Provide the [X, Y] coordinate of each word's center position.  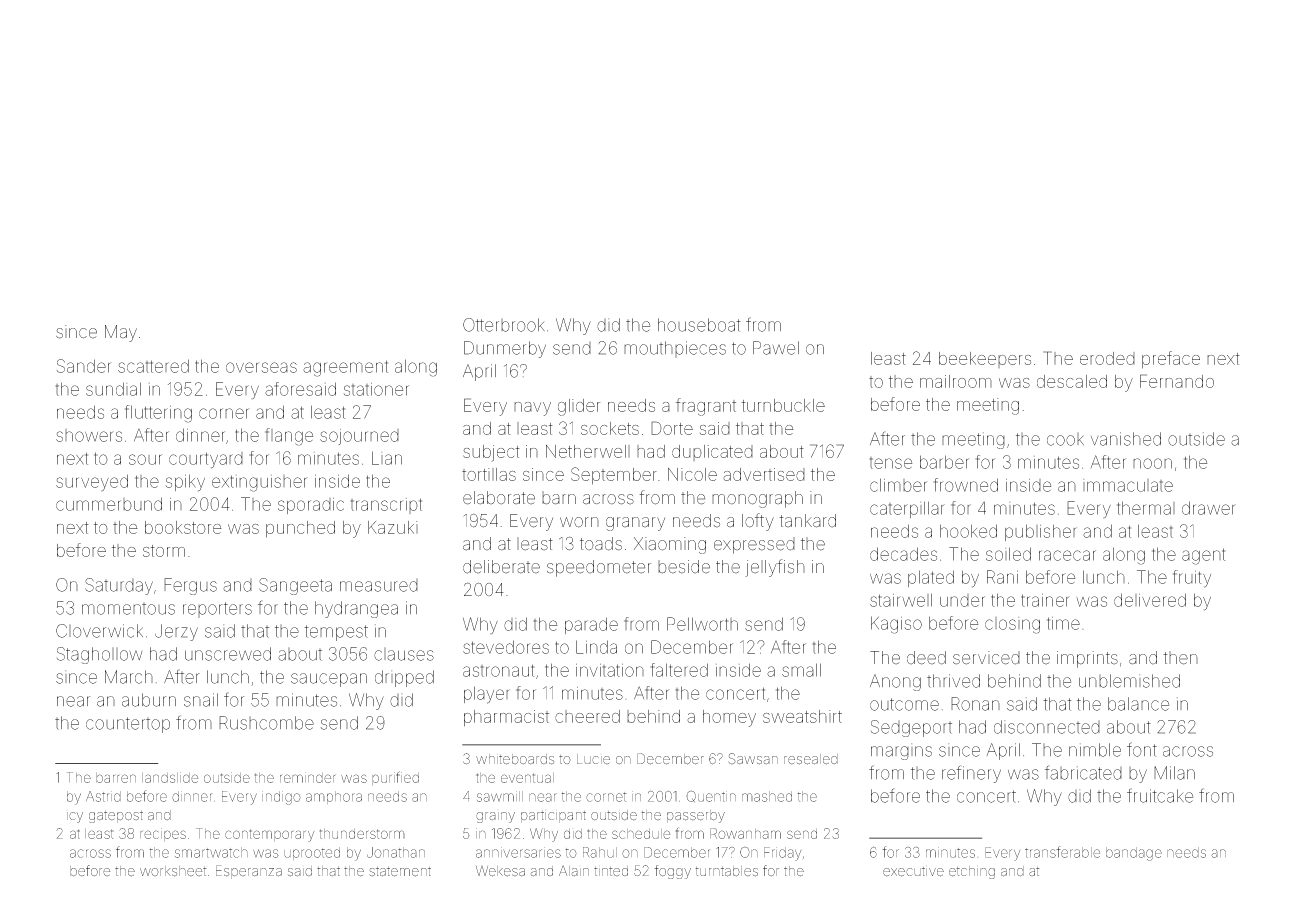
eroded [1107, 358]
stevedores [506, 647]
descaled [1072, 381]
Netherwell [588, 451]
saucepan [329, 680]
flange [289, 437]
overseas [261, 367]
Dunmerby [505, 349]
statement [400, 872]
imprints [1087, 659]
